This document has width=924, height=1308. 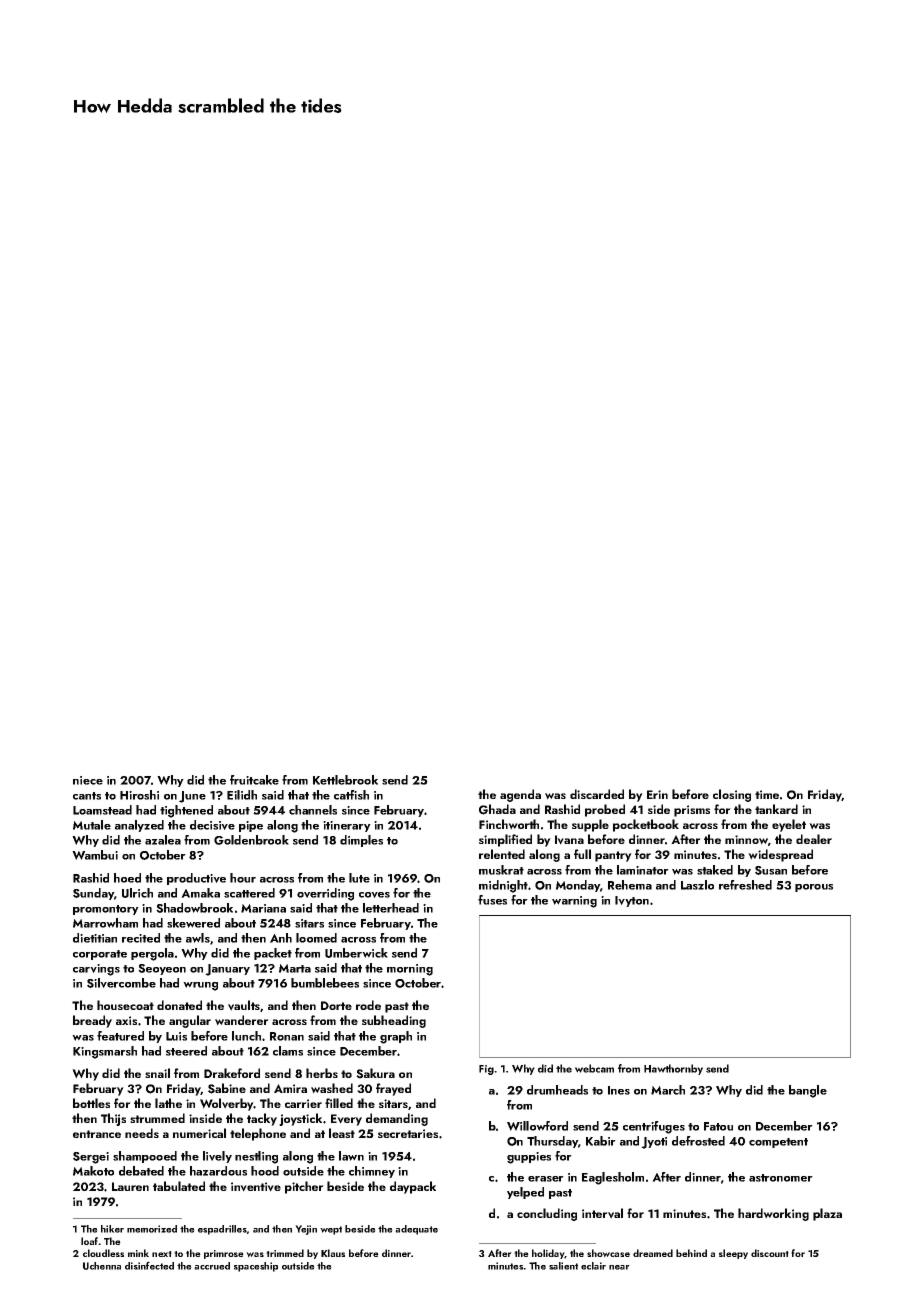 What do you see at coordinates (149, 1265) in the document?
I see `disinfected` at bounding box center [149, 1265].
